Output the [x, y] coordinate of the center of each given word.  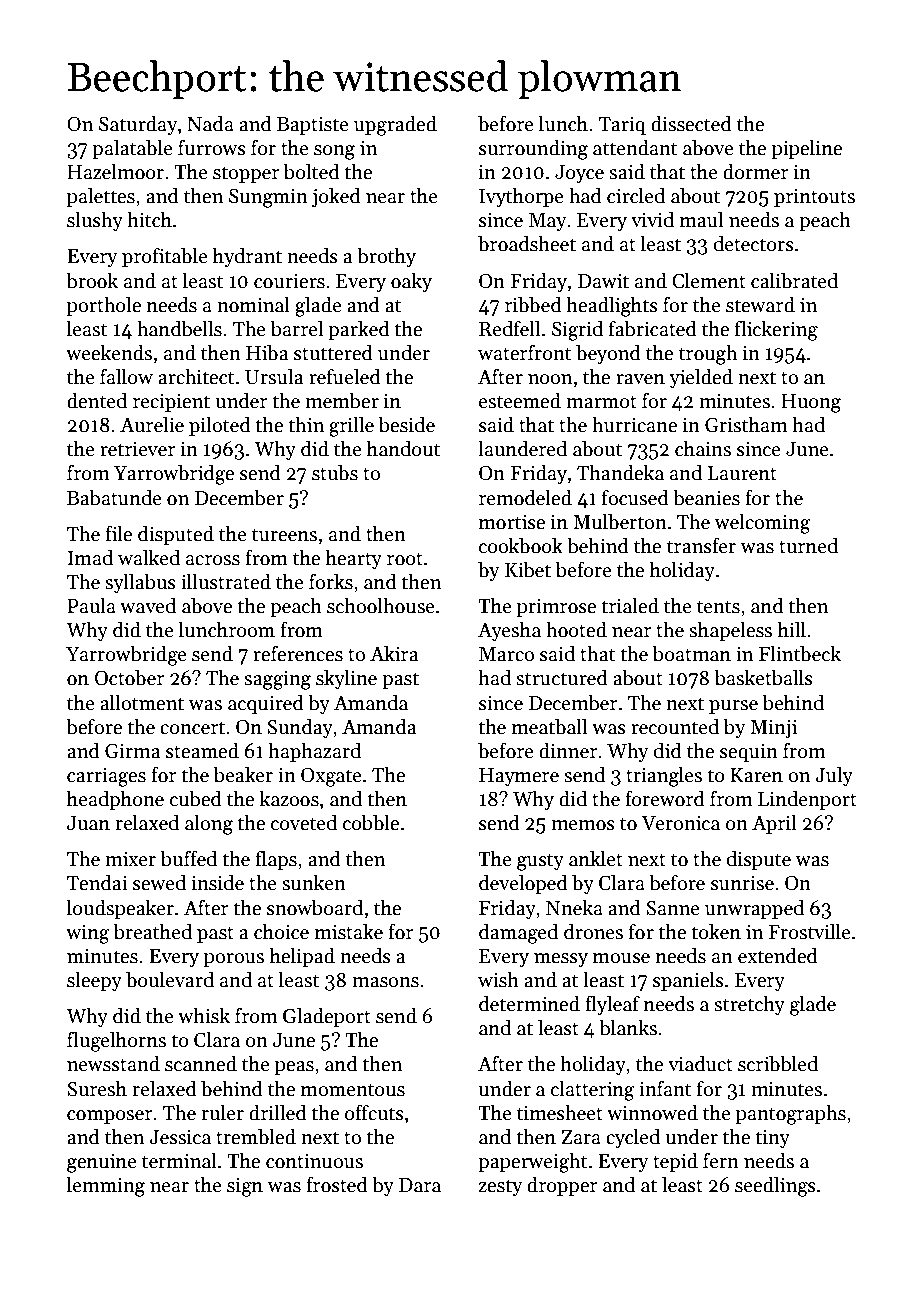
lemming [106, 1186]
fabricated [653, 328]
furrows [212, 148]
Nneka [574, 907]
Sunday [300, 728]
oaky [411, 282]
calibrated [794, 280]
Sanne [673, 908]
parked [359, 330]
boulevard [170, 979]
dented [97, 400]
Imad [90, 557]
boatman [692, 653]
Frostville [810, 931]
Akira [394, 653]
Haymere [519, 777]
